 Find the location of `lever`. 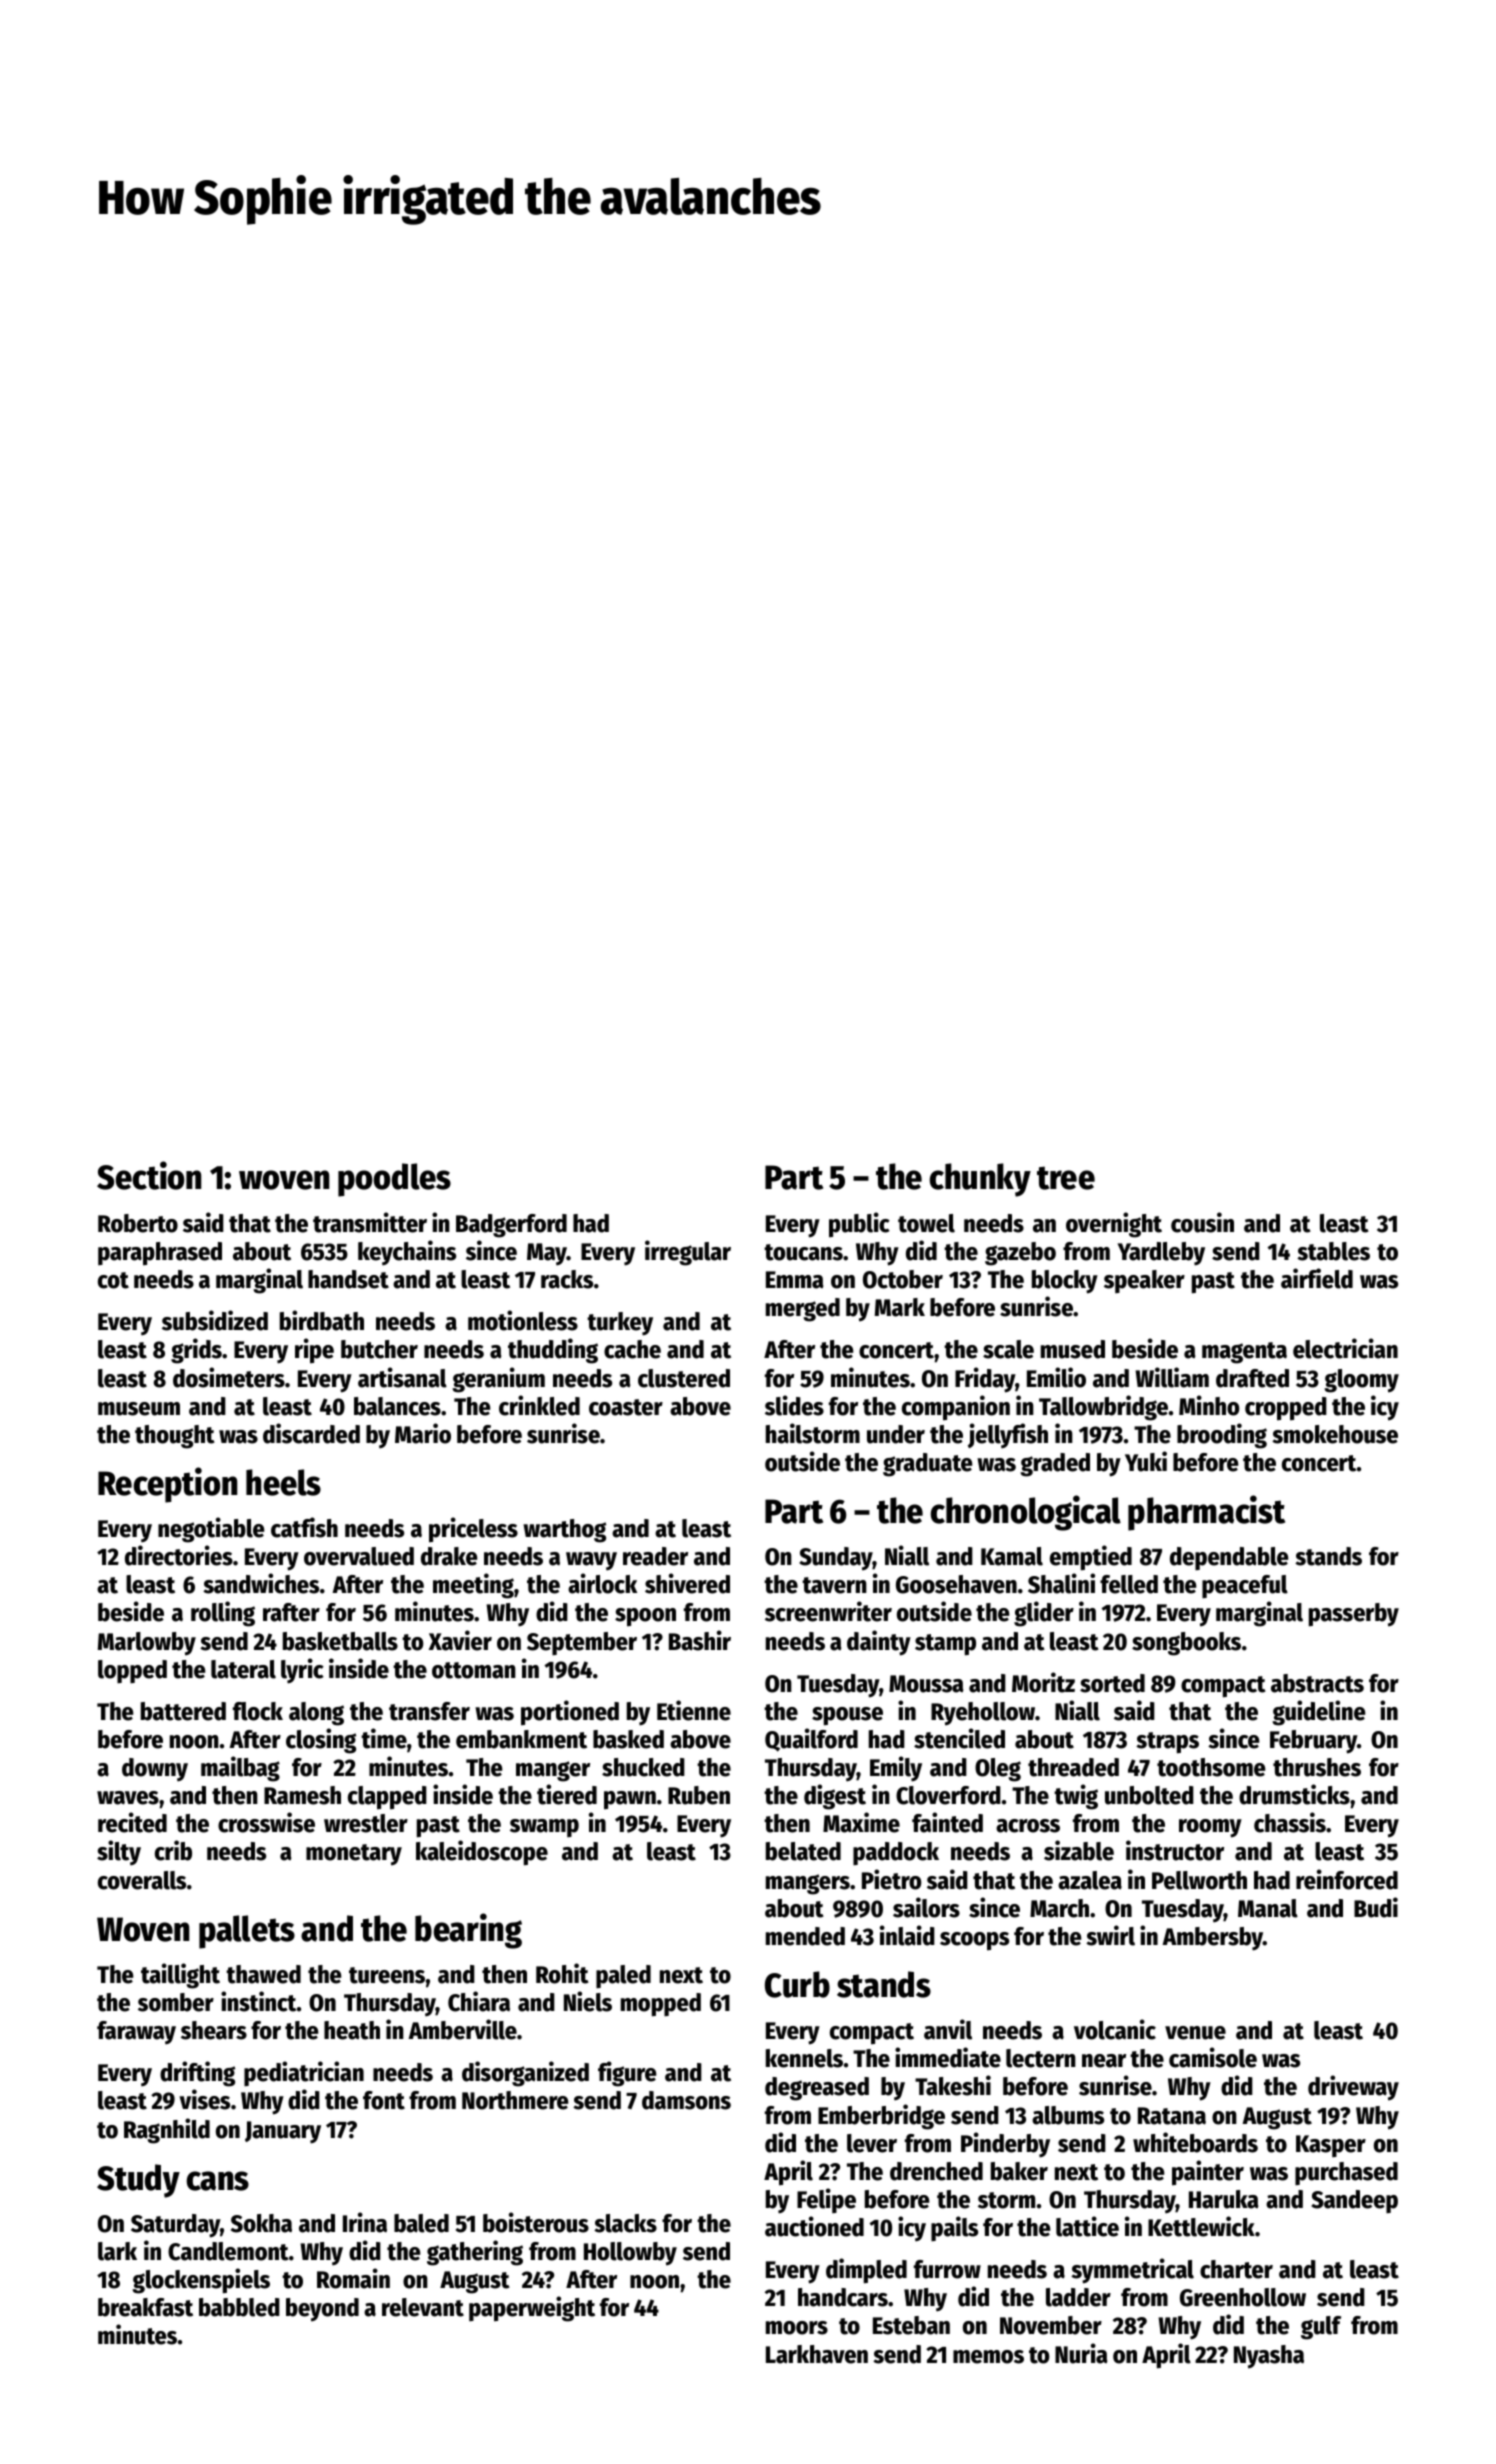

lever is located at coordinates (872, 2143).
